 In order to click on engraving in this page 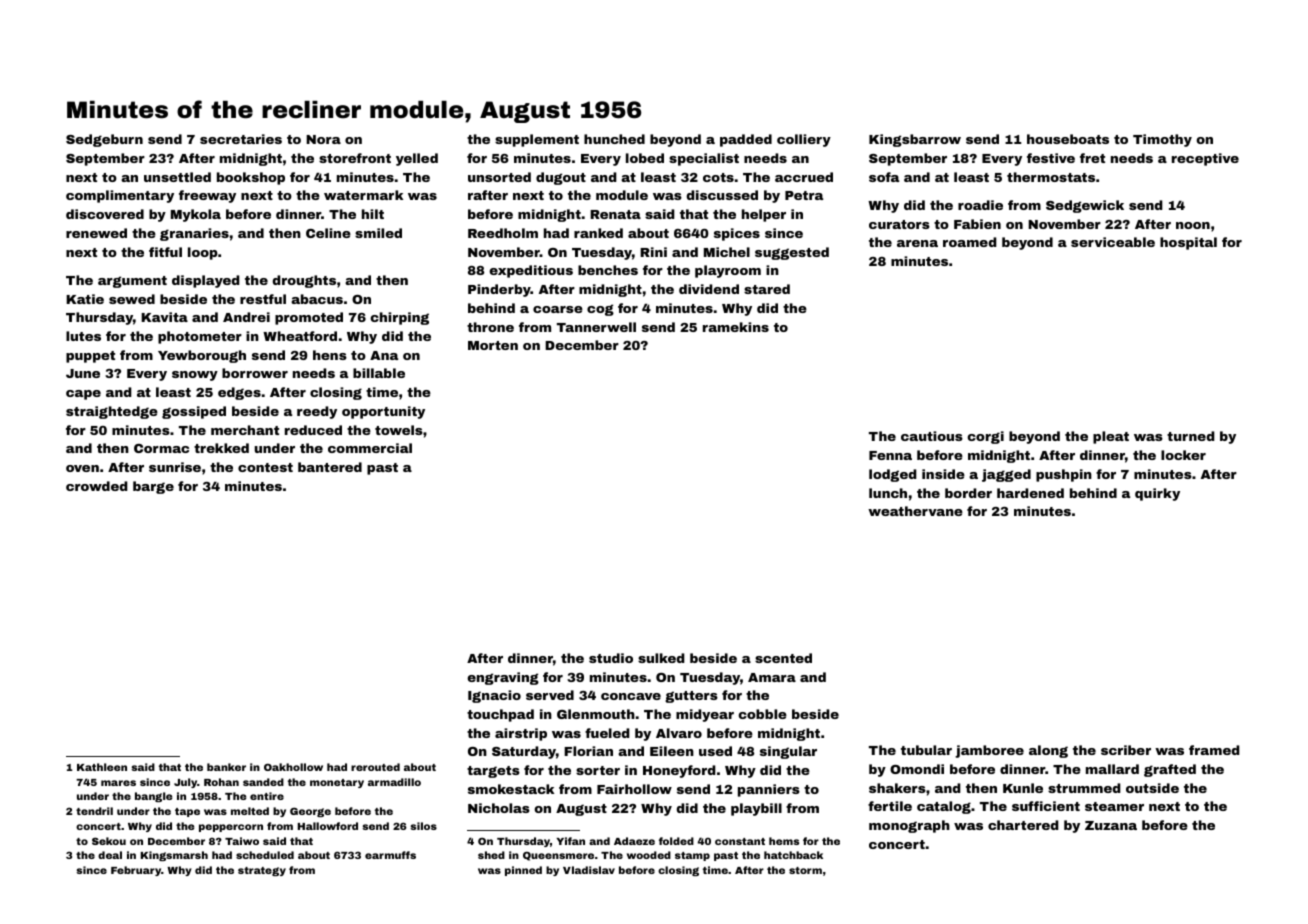, I will do `click(503, 678)`.
